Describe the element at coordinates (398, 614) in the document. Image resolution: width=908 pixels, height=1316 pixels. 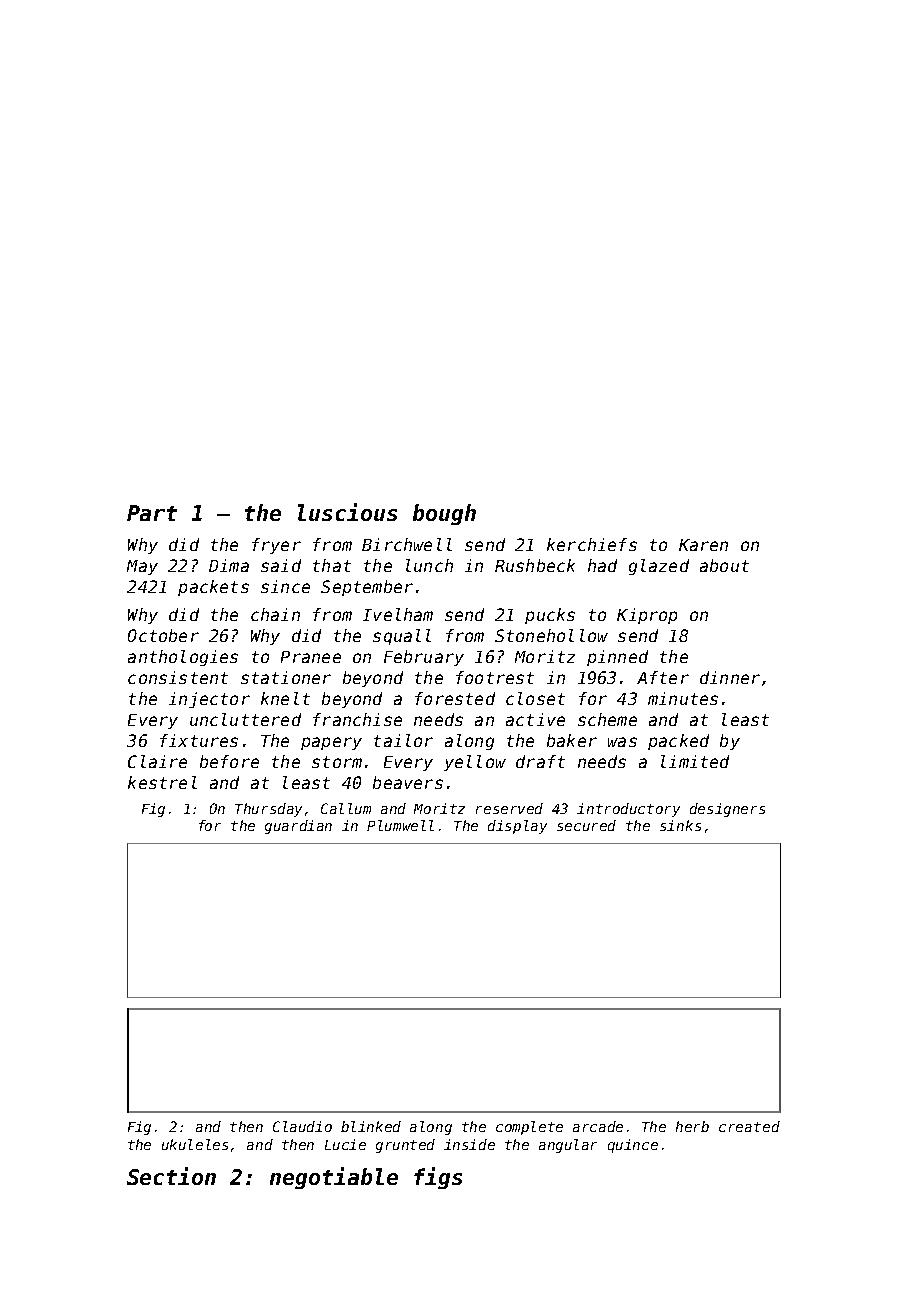
I see `Ivelham` at that location.
